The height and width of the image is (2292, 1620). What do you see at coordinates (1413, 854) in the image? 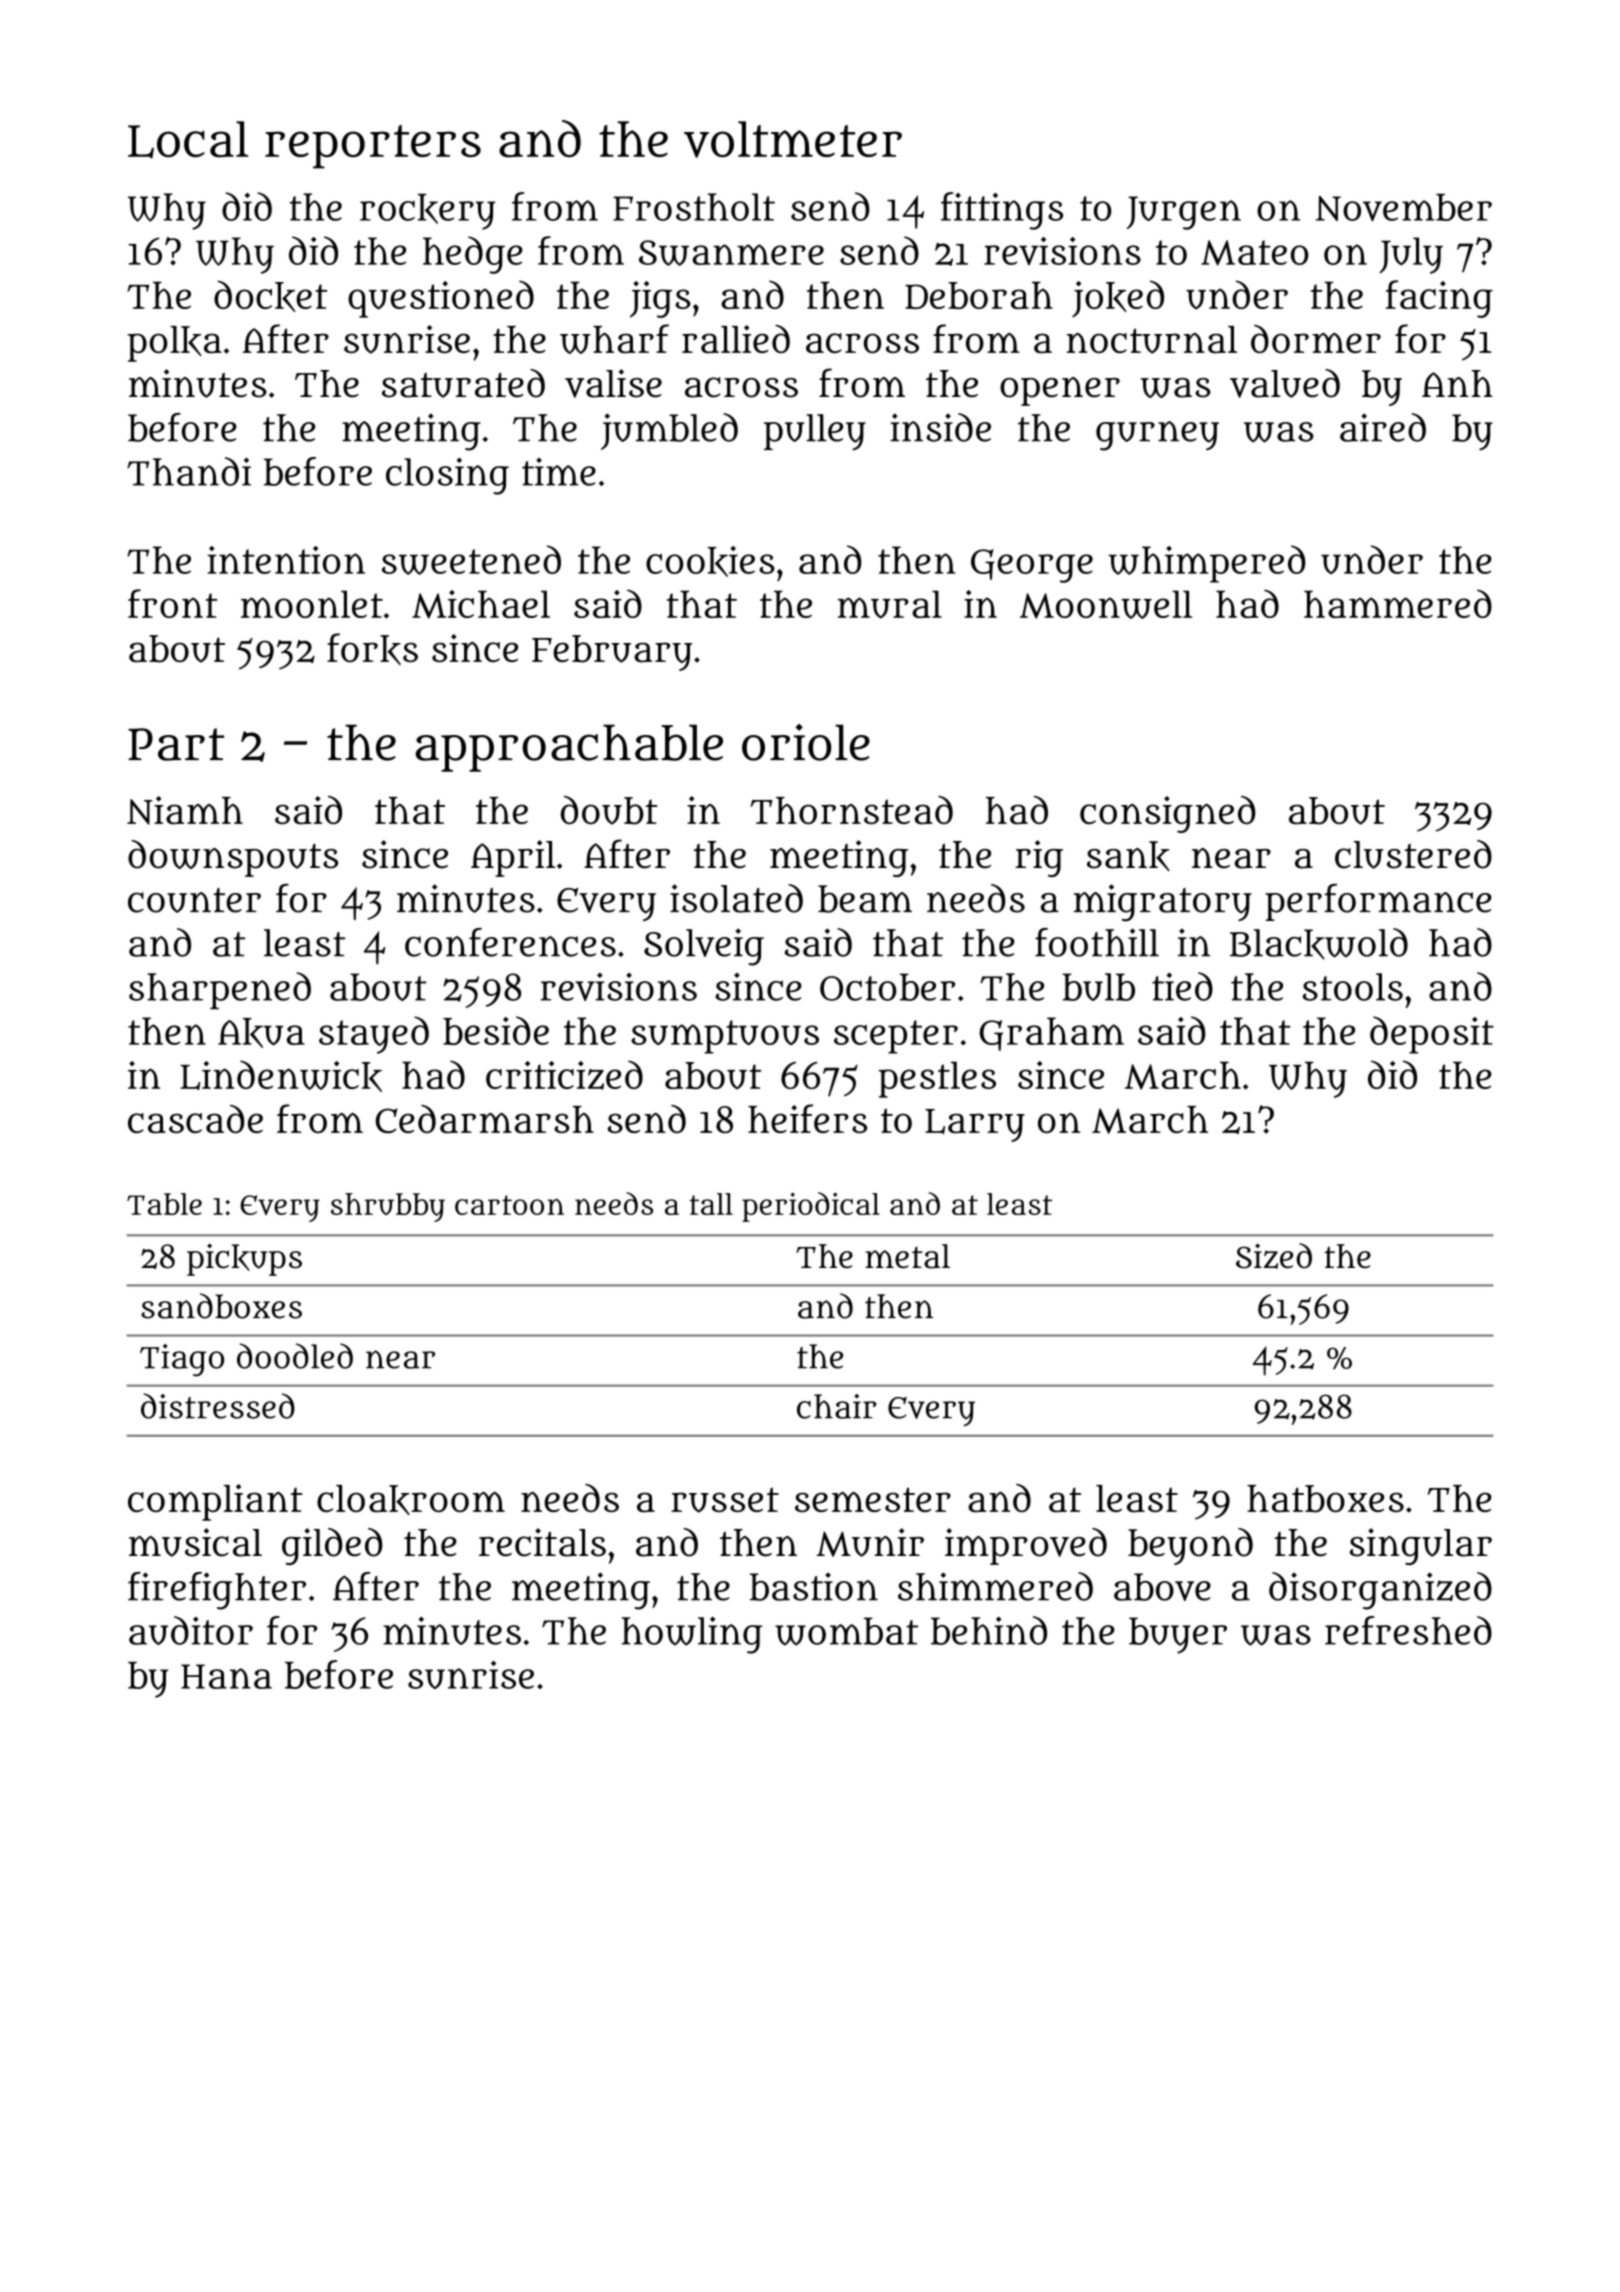
I see `clustered` at bounding box center [1413, 854].
